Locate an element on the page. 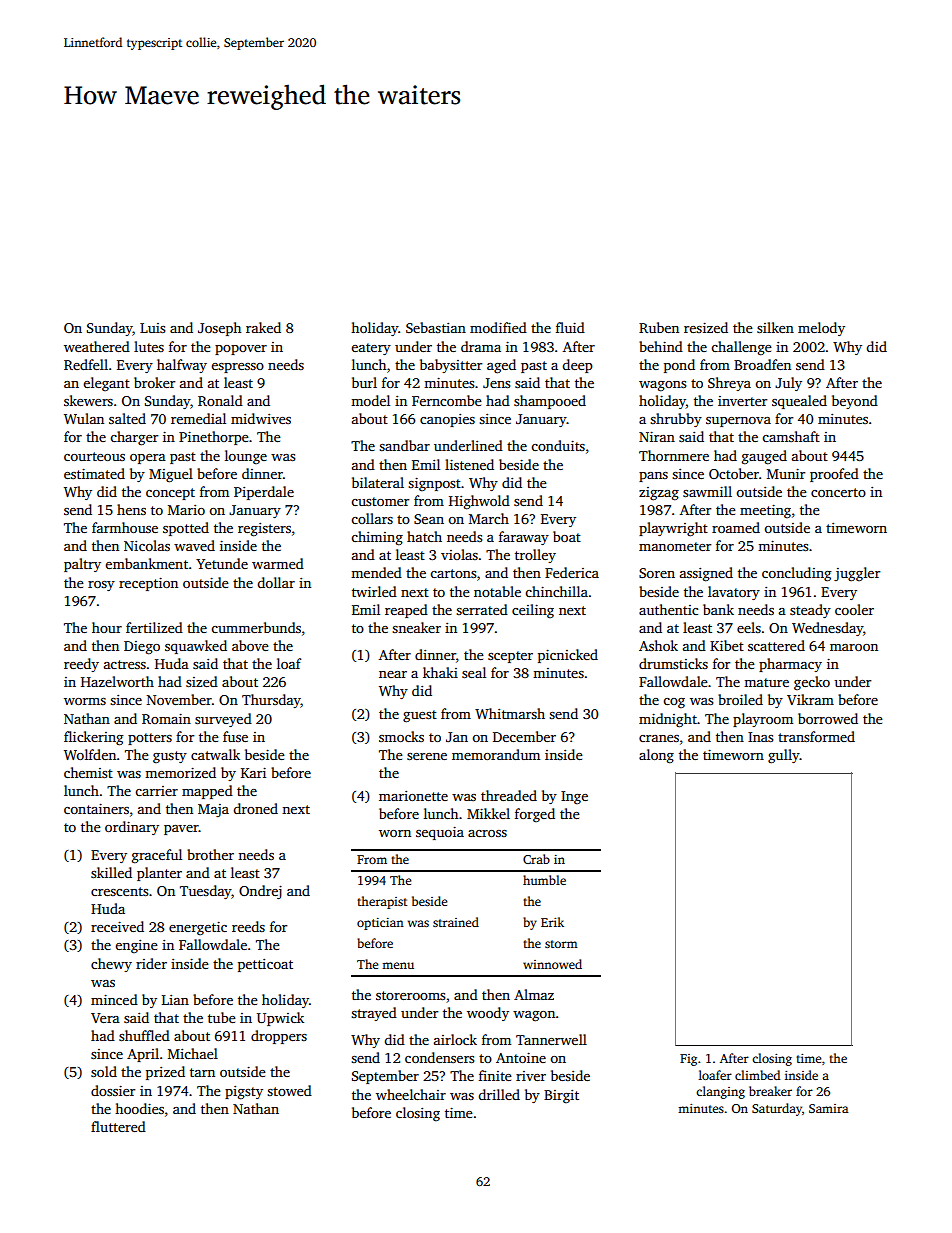  climbed is located at coordinates (757, 1075).
